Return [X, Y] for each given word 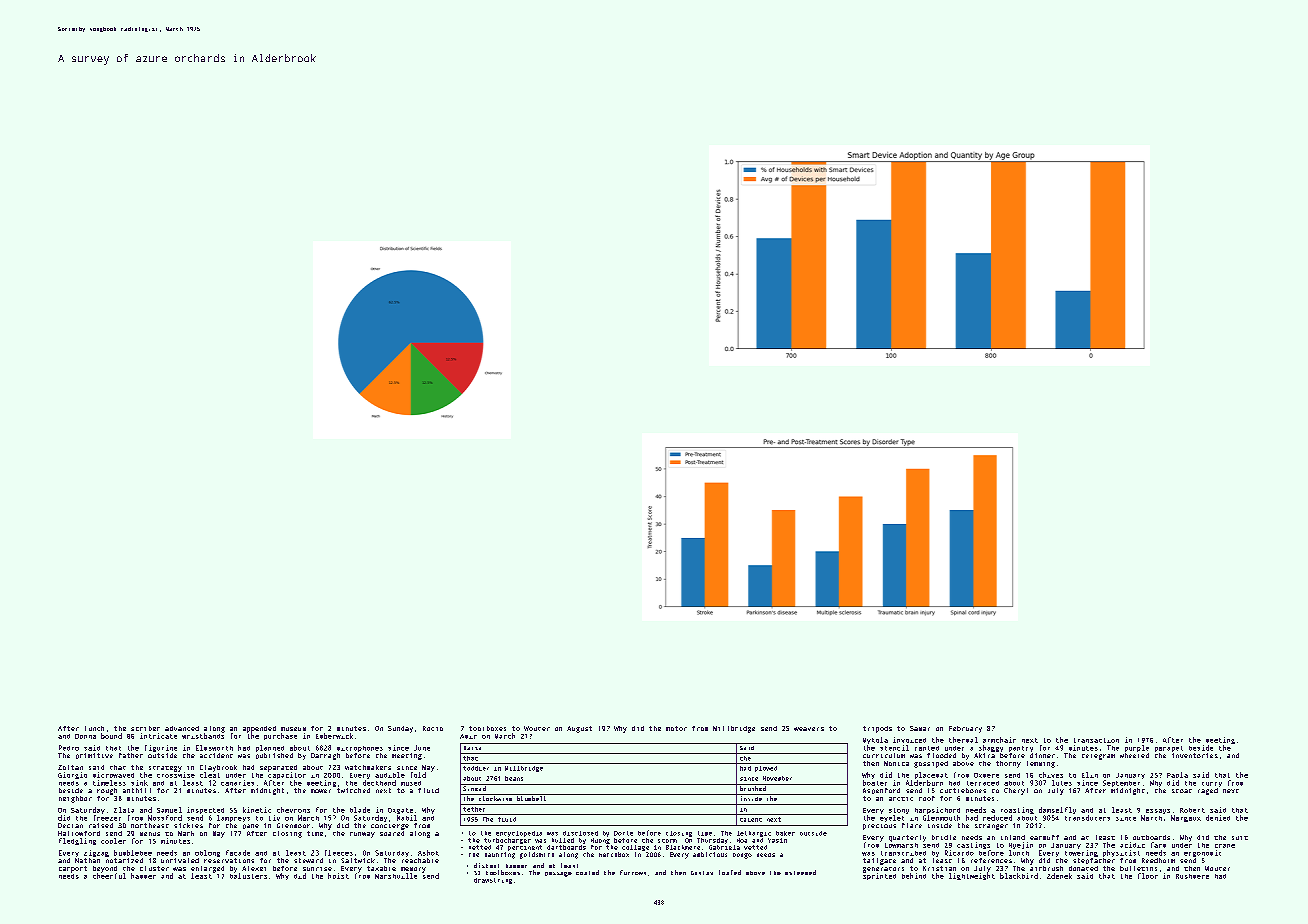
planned [270, 748]
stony [899, 811]
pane [251, 826]
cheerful [109, 876]
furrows [633, 872]
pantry [1021, 749]
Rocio [433, 728]
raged [1208, 791]
